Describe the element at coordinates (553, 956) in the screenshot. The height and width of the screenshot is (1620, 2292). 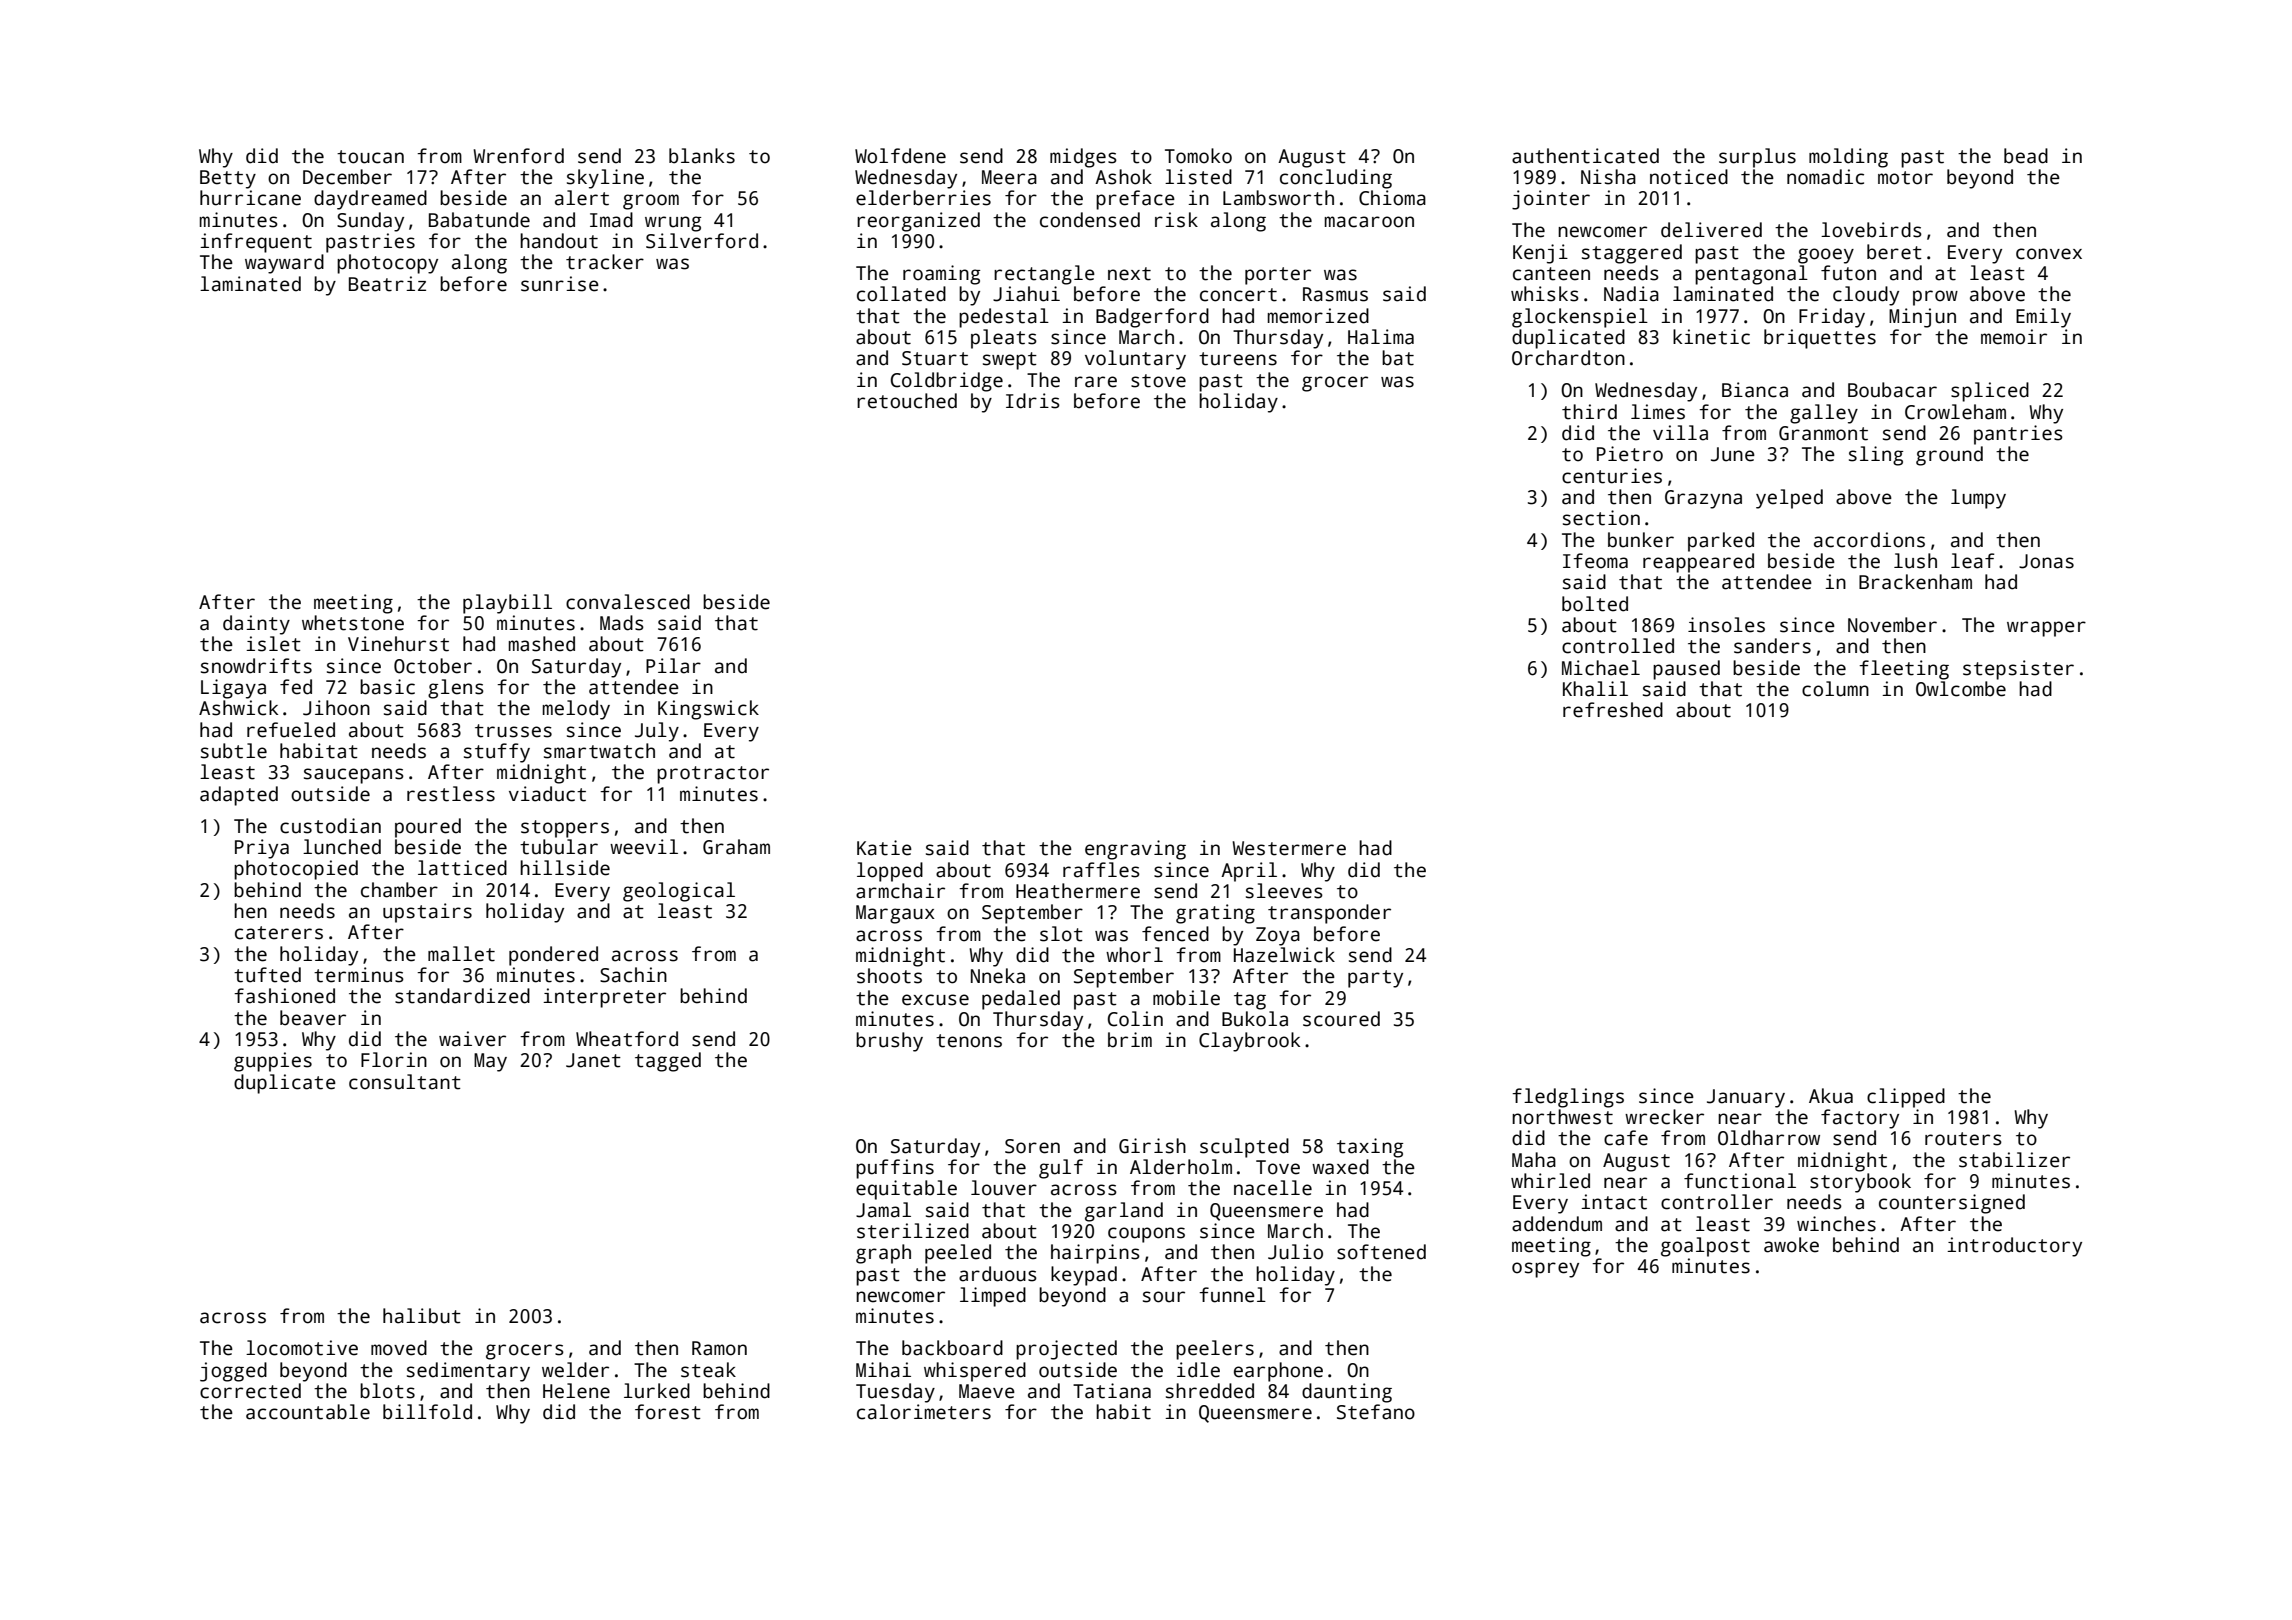
I see `pondered` at that location.
